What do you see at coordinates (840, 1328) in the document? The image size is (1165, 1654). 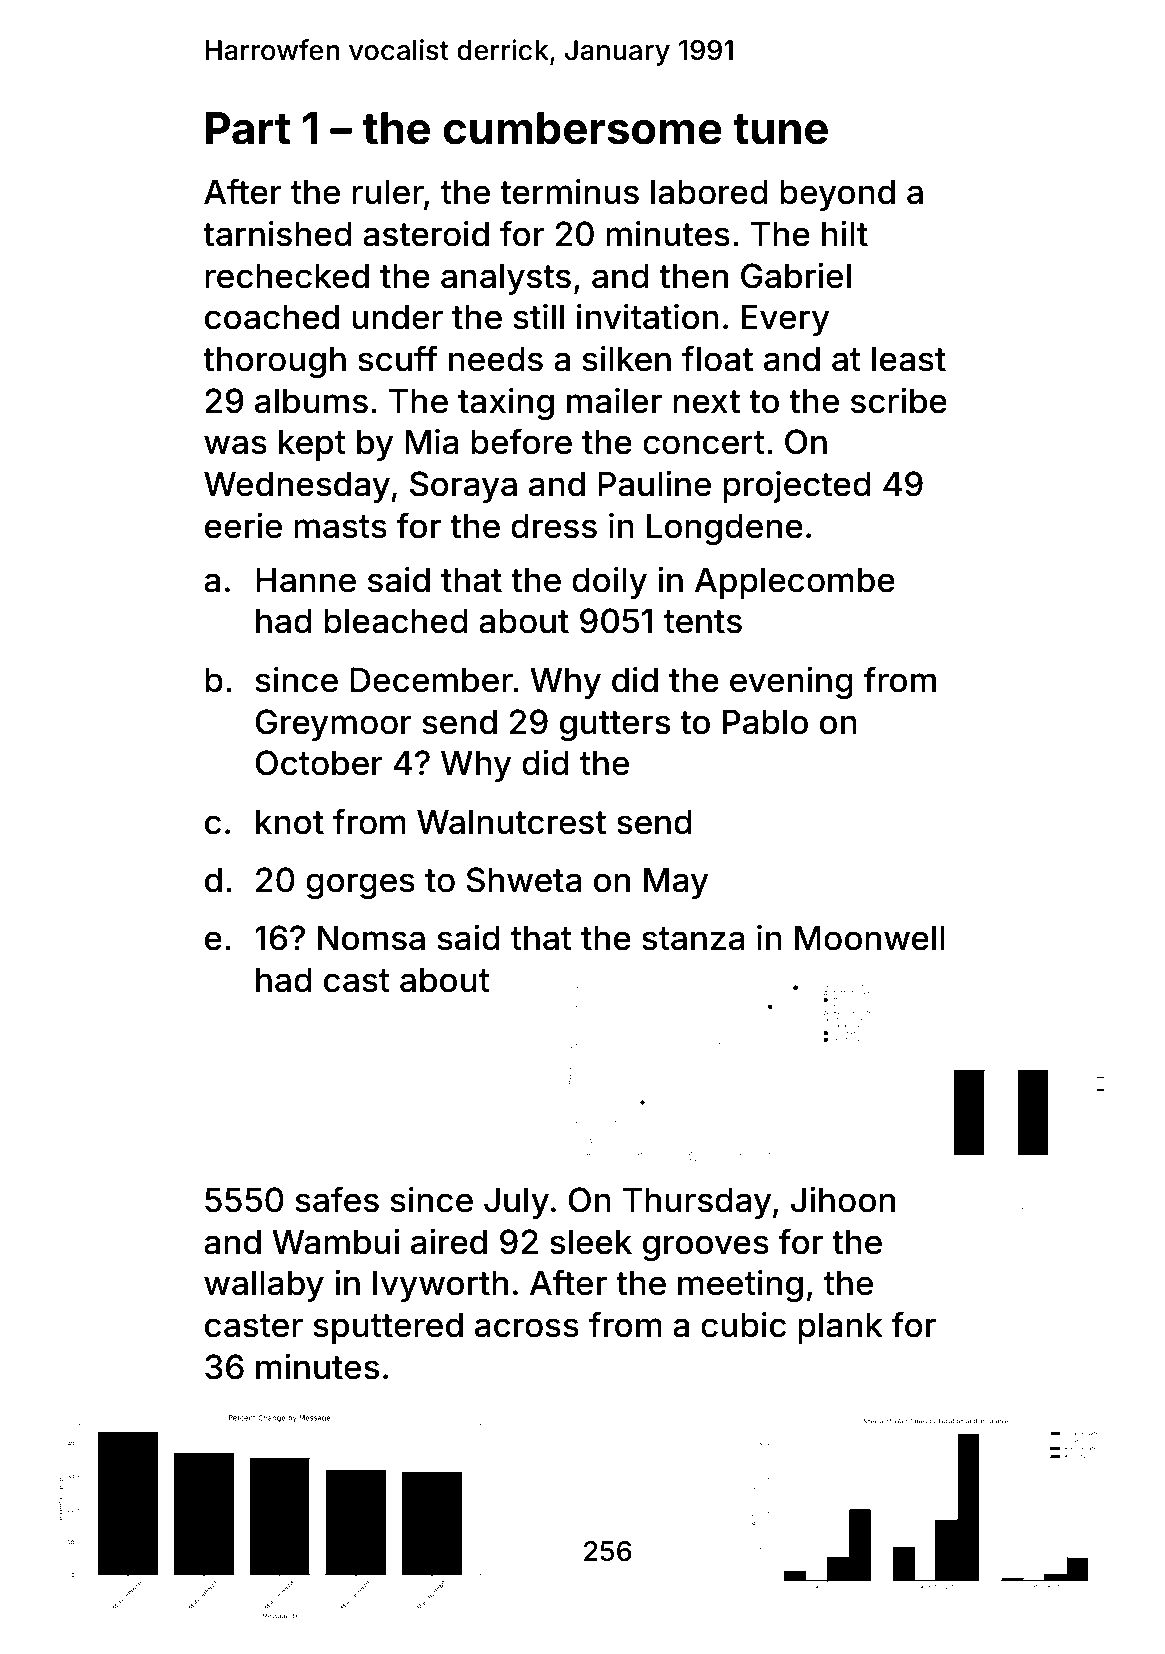 I see `plank` at bounding box center [840, 1328].
